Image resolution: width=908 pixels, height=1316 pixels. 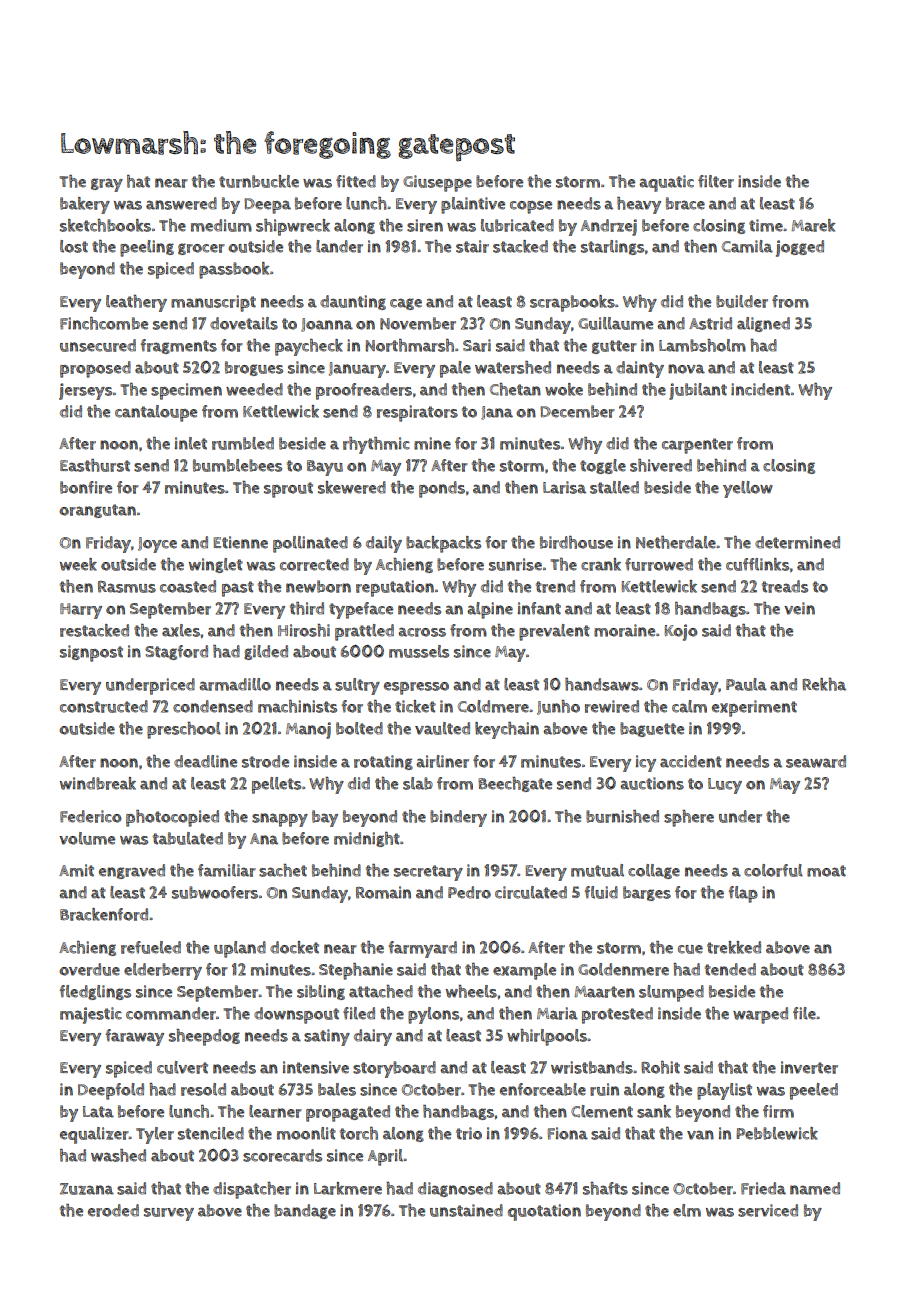 I want to click on torch, so click(x=359, y=1133).
